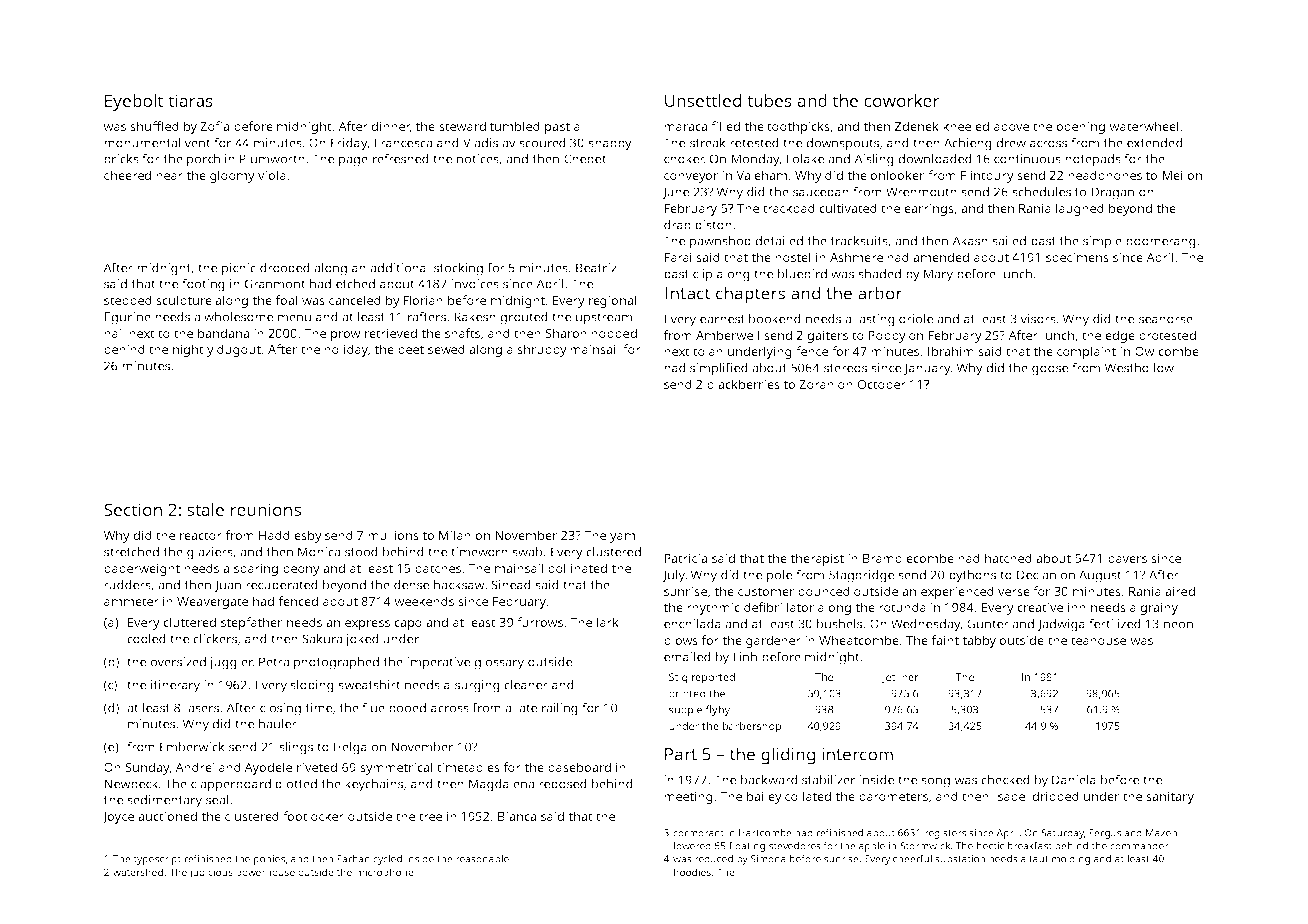 This image has width=1308, height=924. I want to click on bushels, so click(839, 624).
